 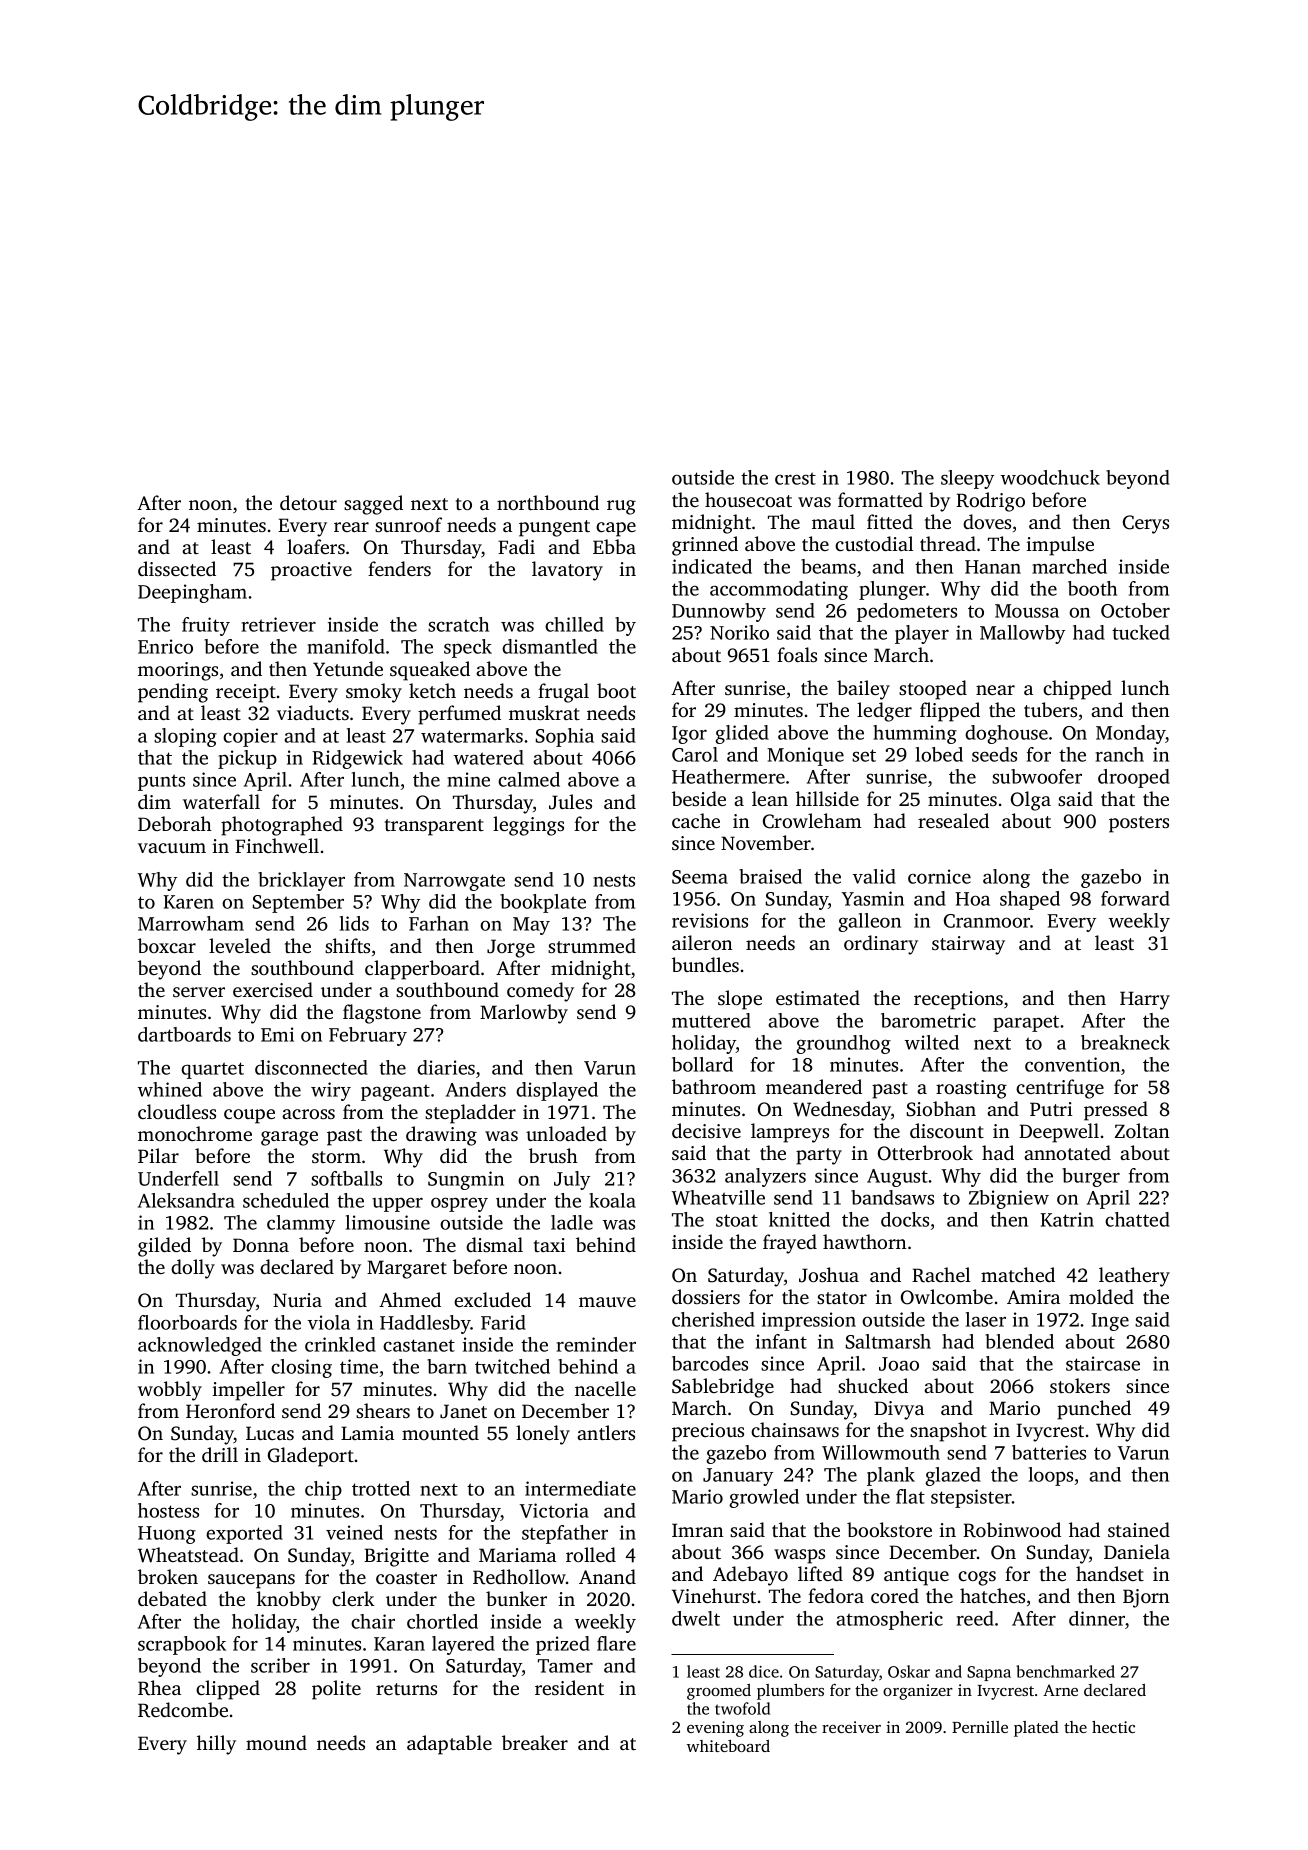 What do you see at coordinates (177, 568) in the image?
I see `dissected` at bounding box center [177, 568].
